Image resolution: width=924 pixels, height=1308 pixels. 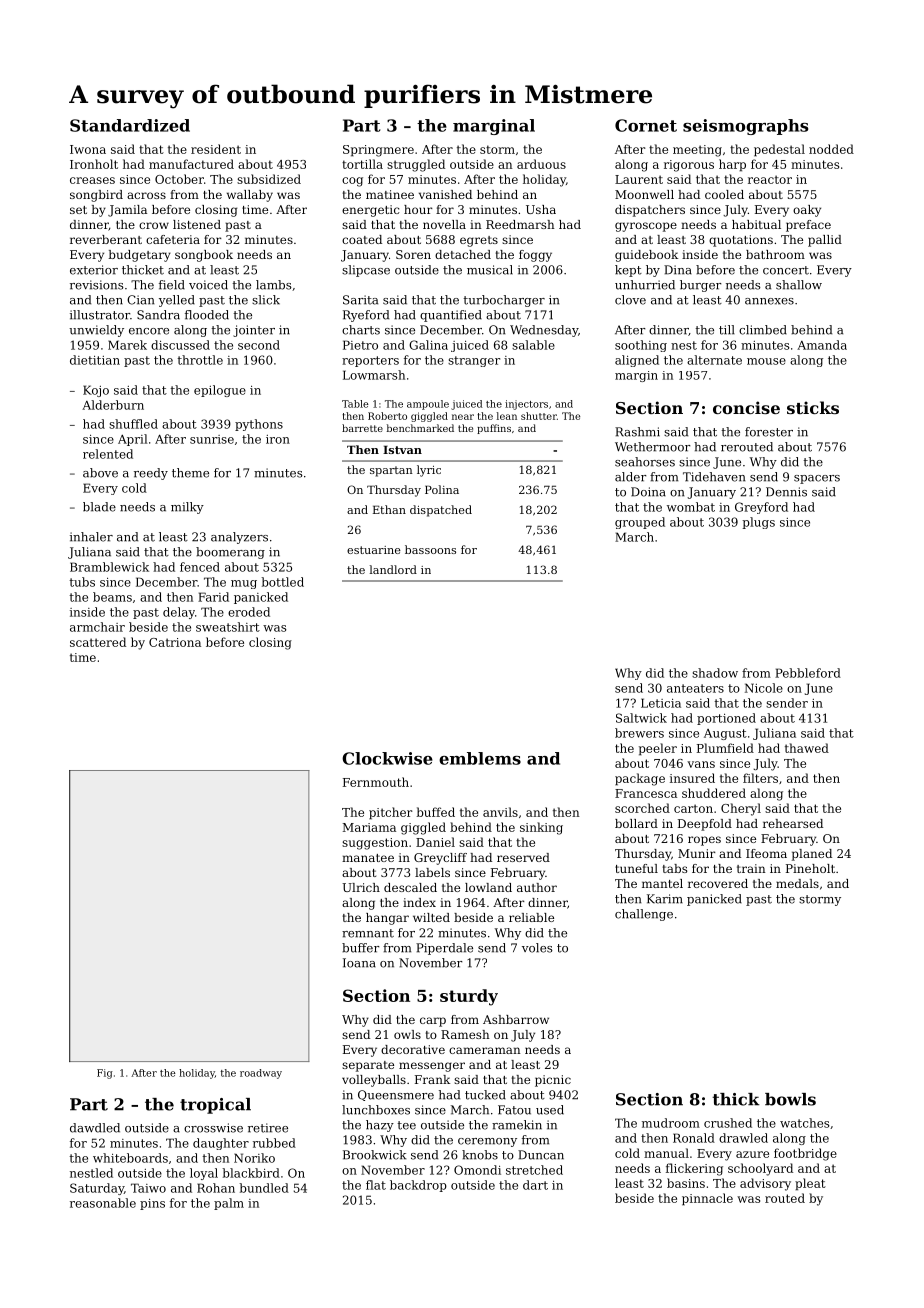 What do you see at coordinates (745, 127) in the screenshot?
I see `seismographs` at bounding box center [745, 127].
